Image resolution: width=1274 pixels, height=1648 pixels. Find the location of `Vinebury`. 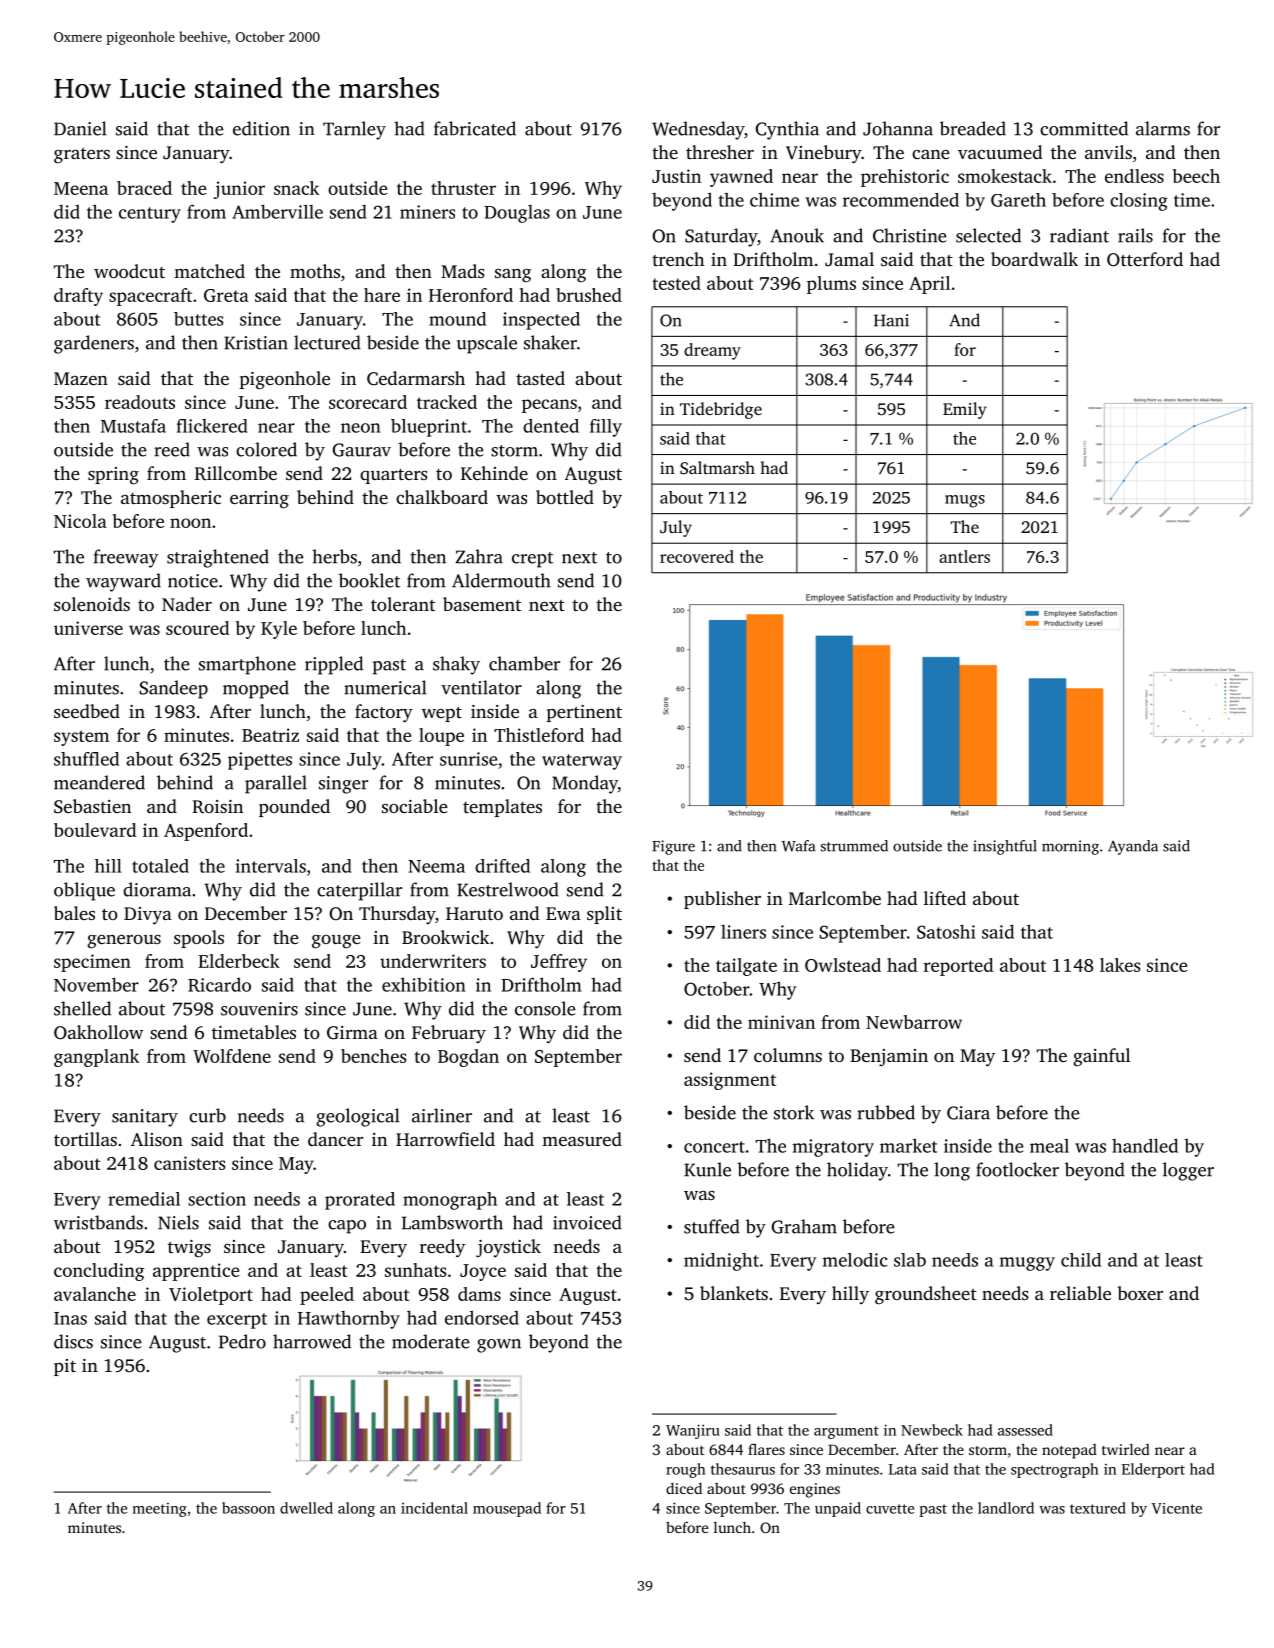

Vinebury is located at coordinates (824, 154).
